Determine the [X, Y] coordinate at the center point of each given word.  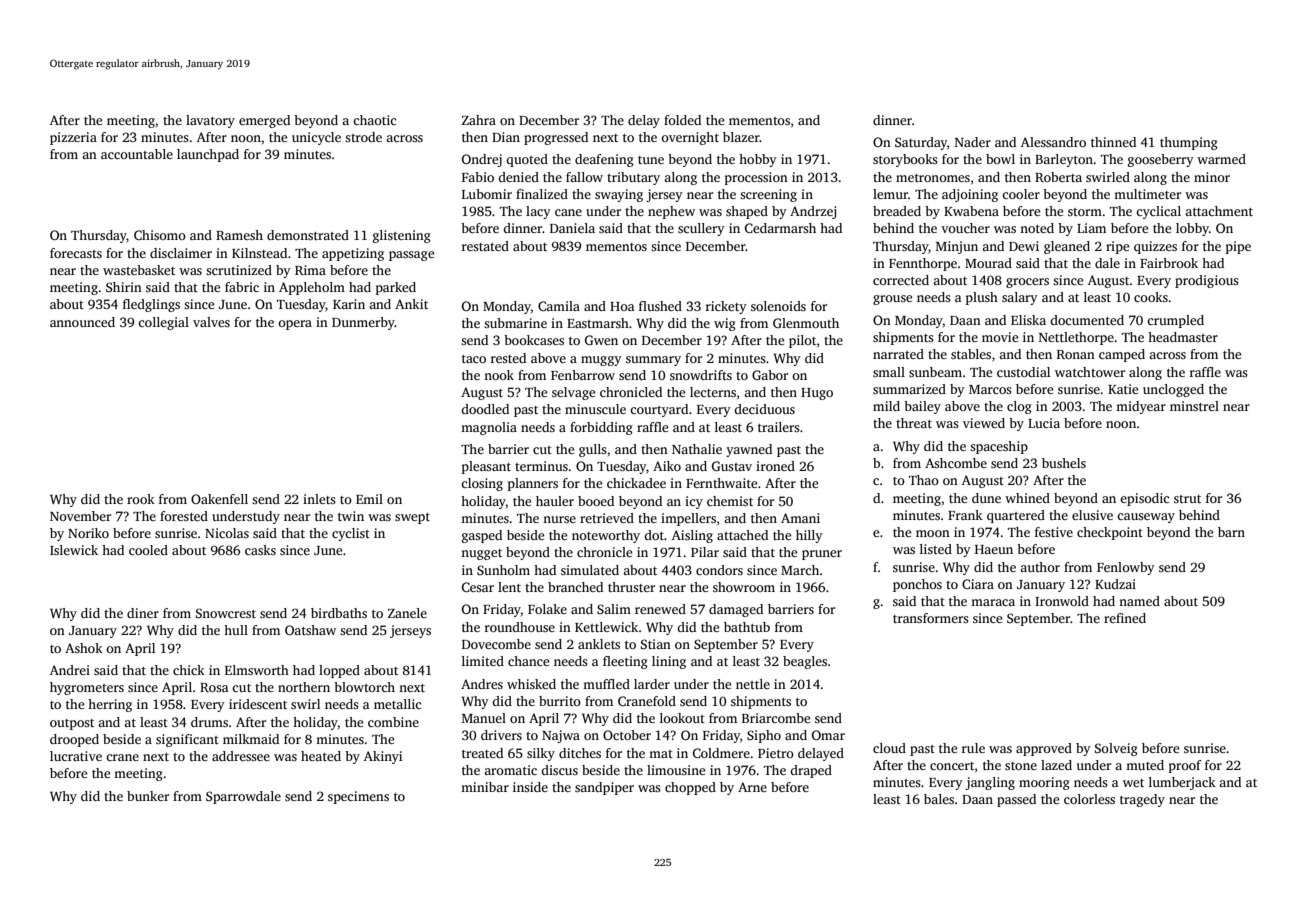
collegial [163, 323]
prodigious [1207, 281]
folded [682, 120]
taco [474, 359]
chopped [690, 788]
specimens [358, 797]
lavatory [210, 121]
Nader [973, 142]
